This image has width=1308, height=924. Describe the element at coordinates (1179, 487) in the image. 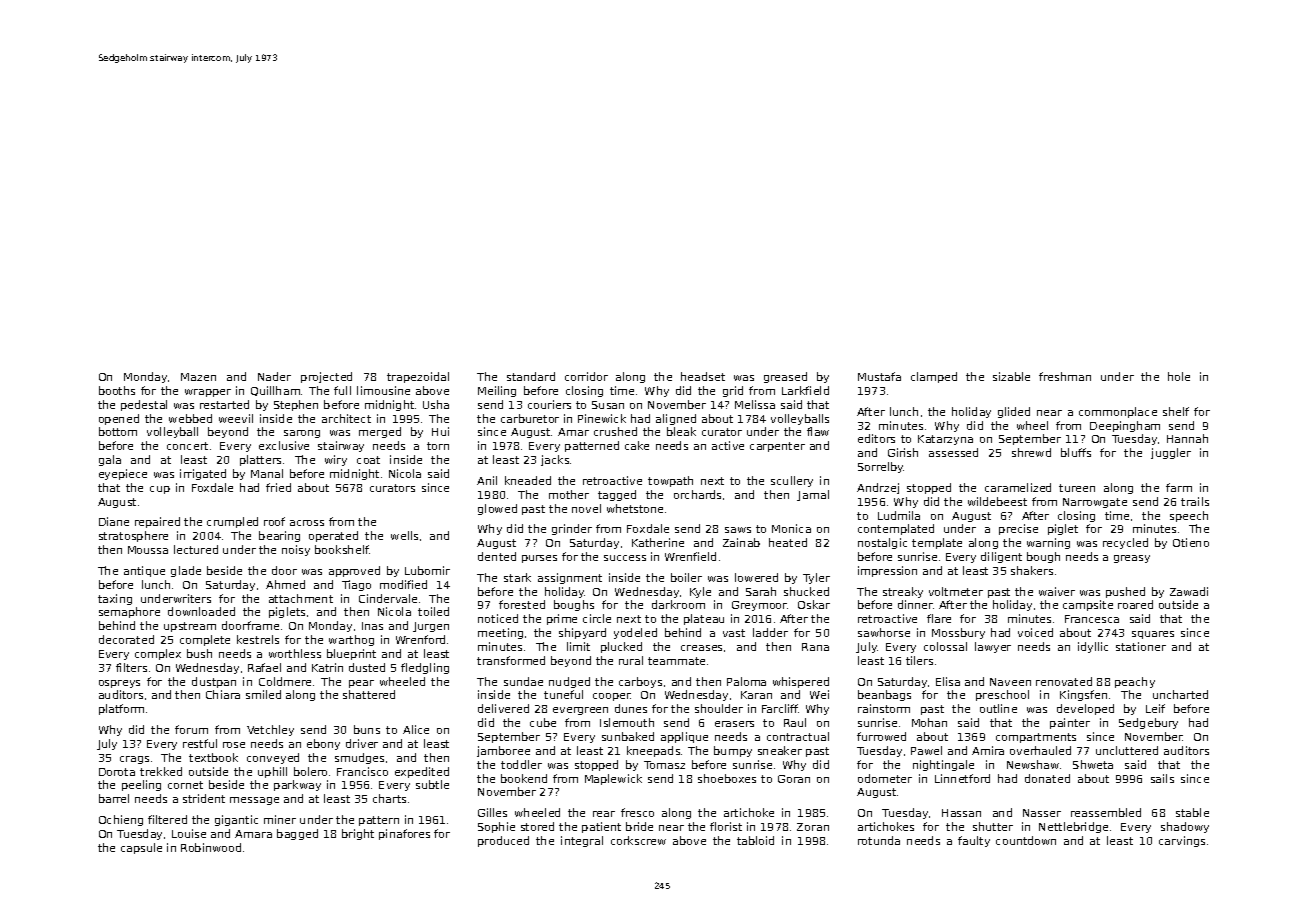

I see `farm` at that location.
